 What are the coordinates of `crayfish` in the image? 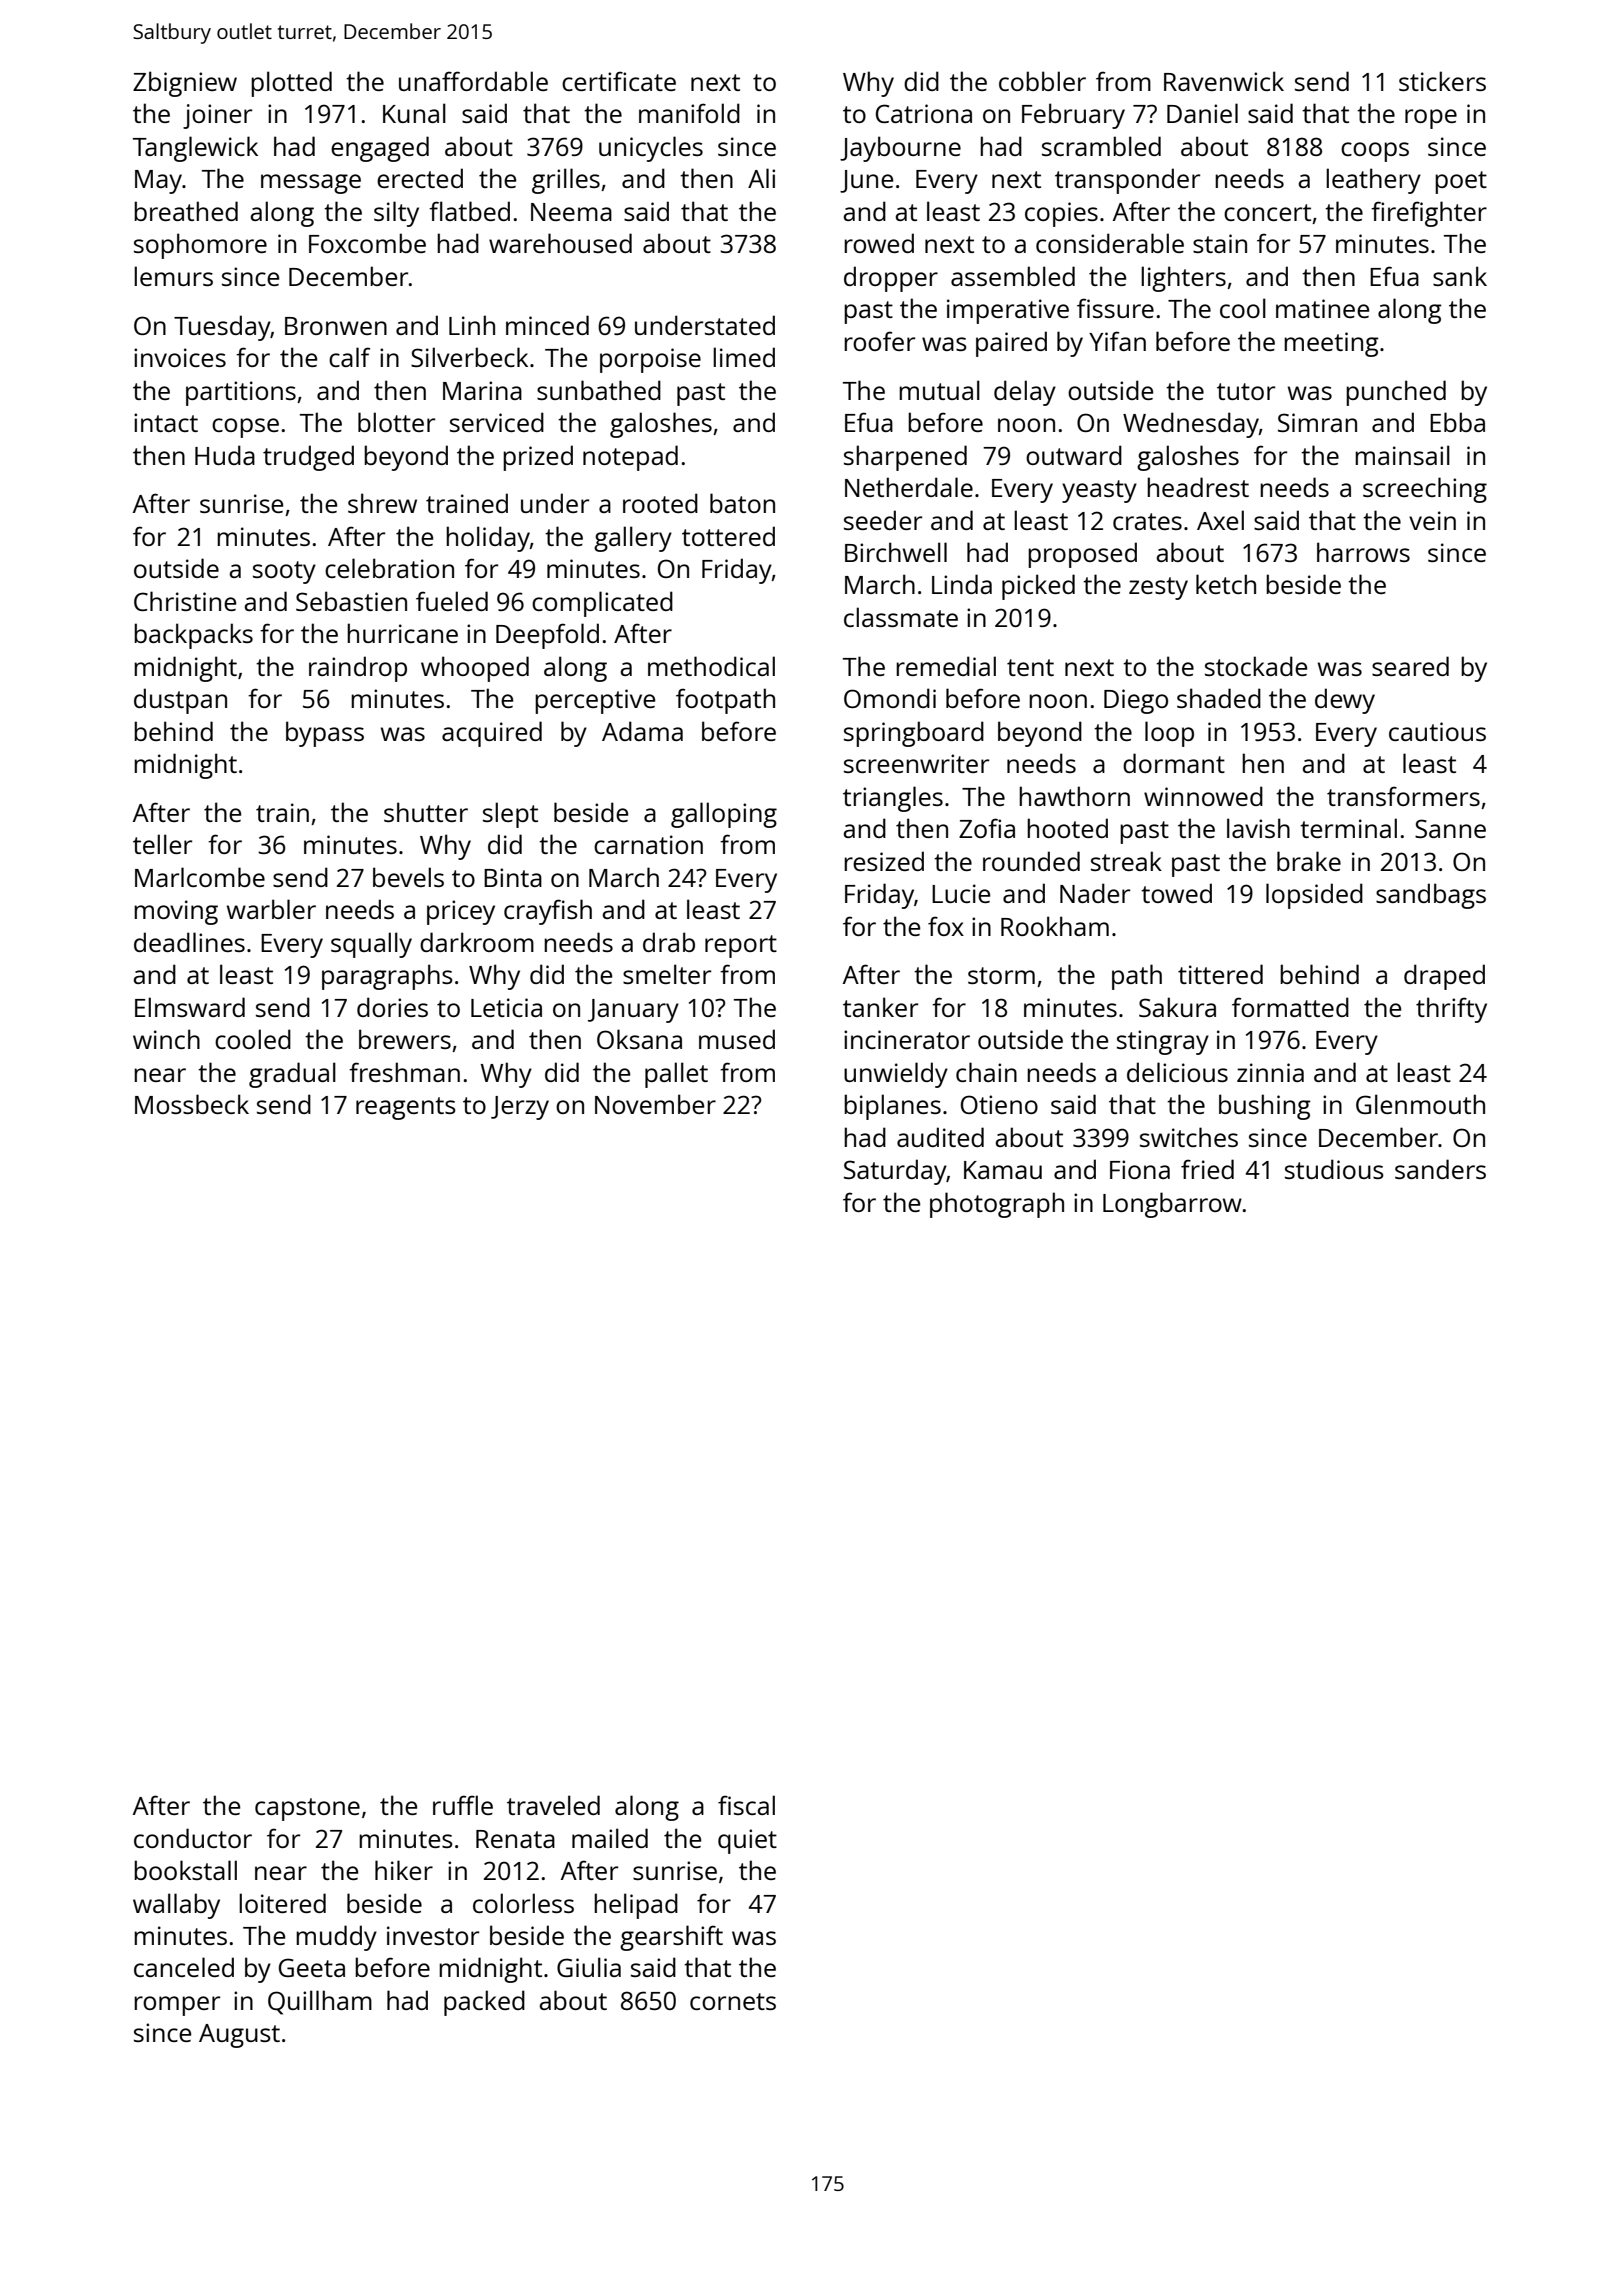 It's located at (548, 912).
